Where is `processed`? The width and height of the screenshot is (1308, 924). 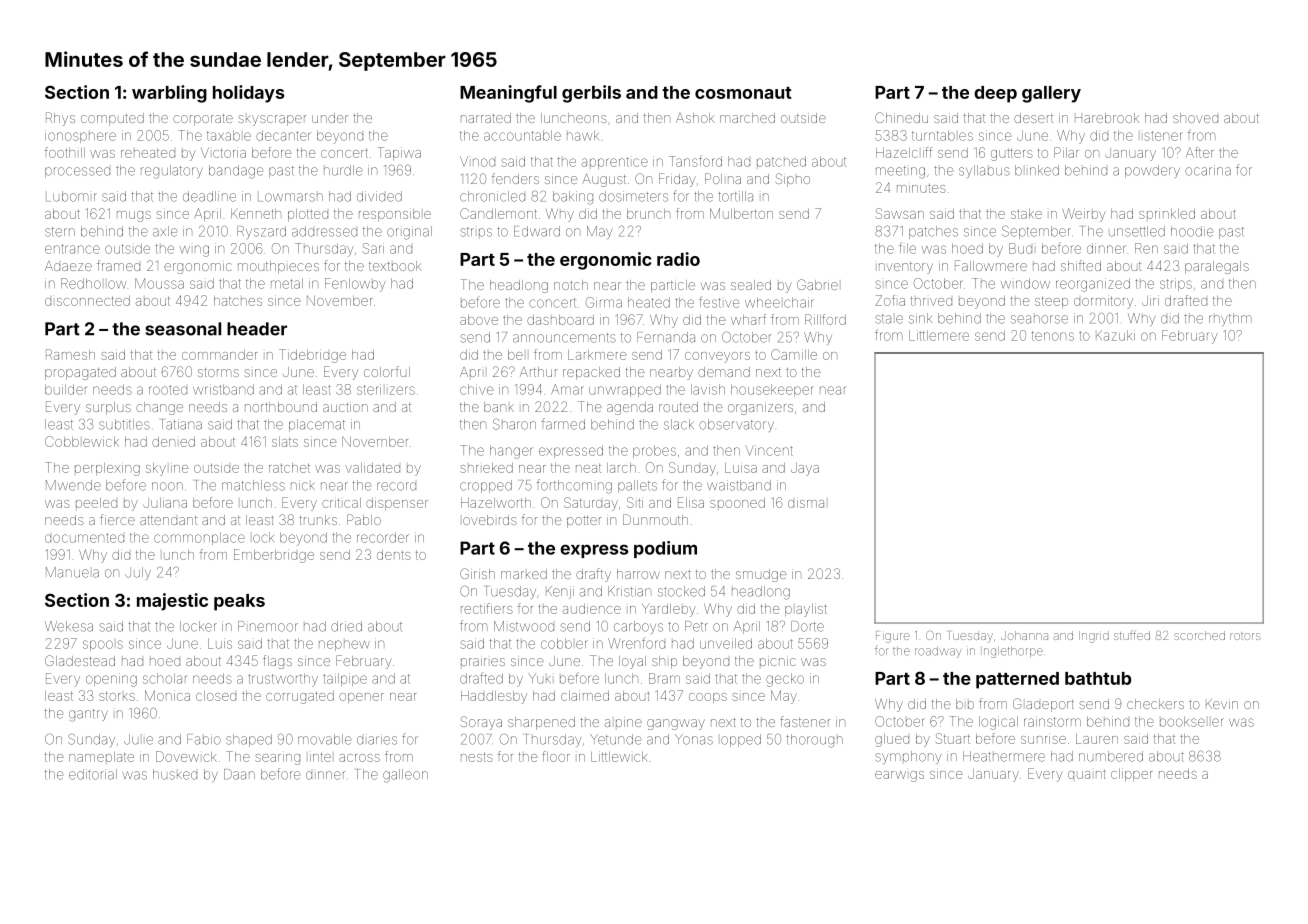
processed is located at coordinates (77, 172).
